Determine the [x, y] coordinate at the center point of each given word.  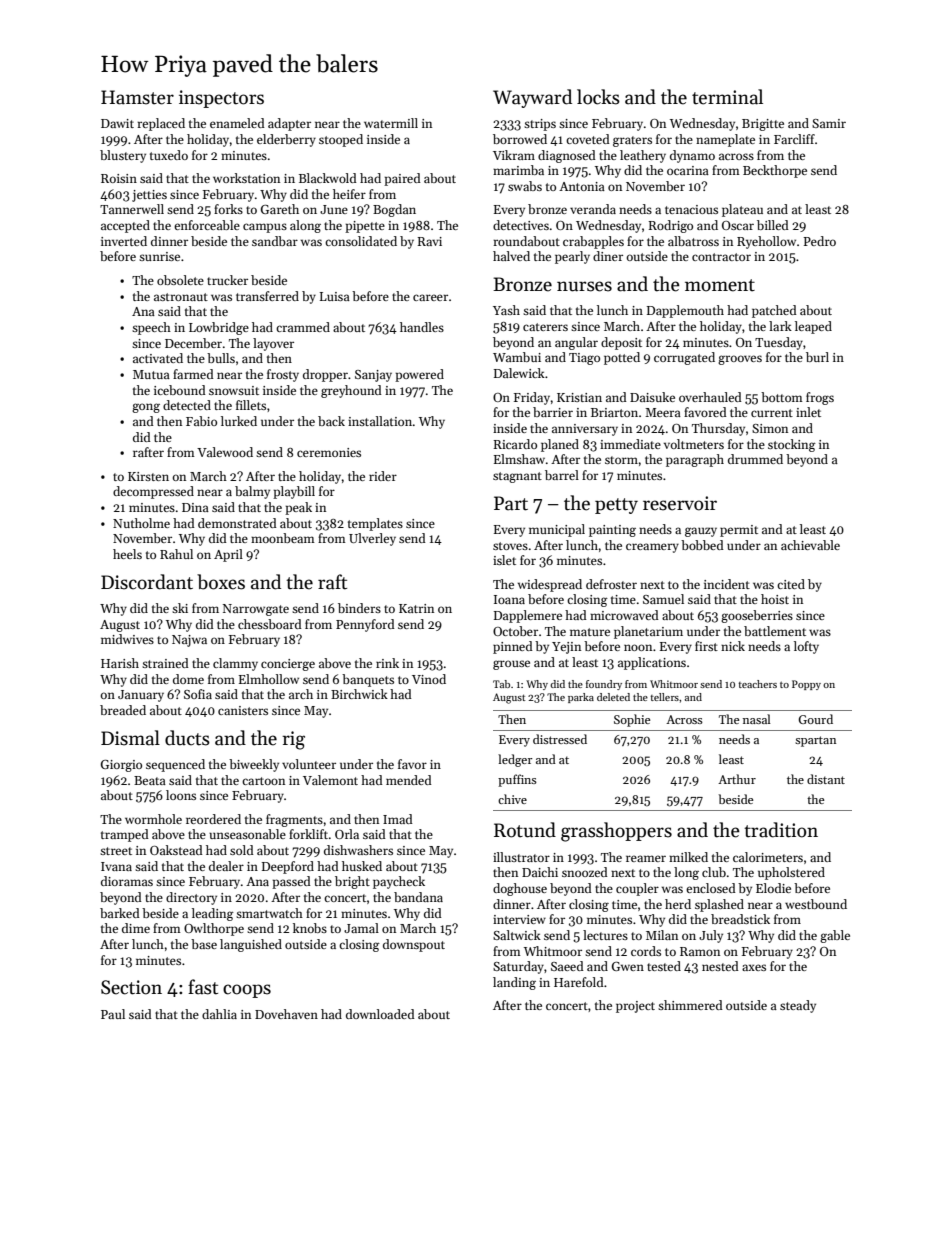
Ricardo [515, 444]
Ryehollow [766, 242]
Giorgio [121, 766]
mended [409, 780]
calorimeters [768, 857]
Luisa [335, 296]
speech [151, 328]
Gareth [280, 209]
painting [612, 531]
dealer [226, 866]
